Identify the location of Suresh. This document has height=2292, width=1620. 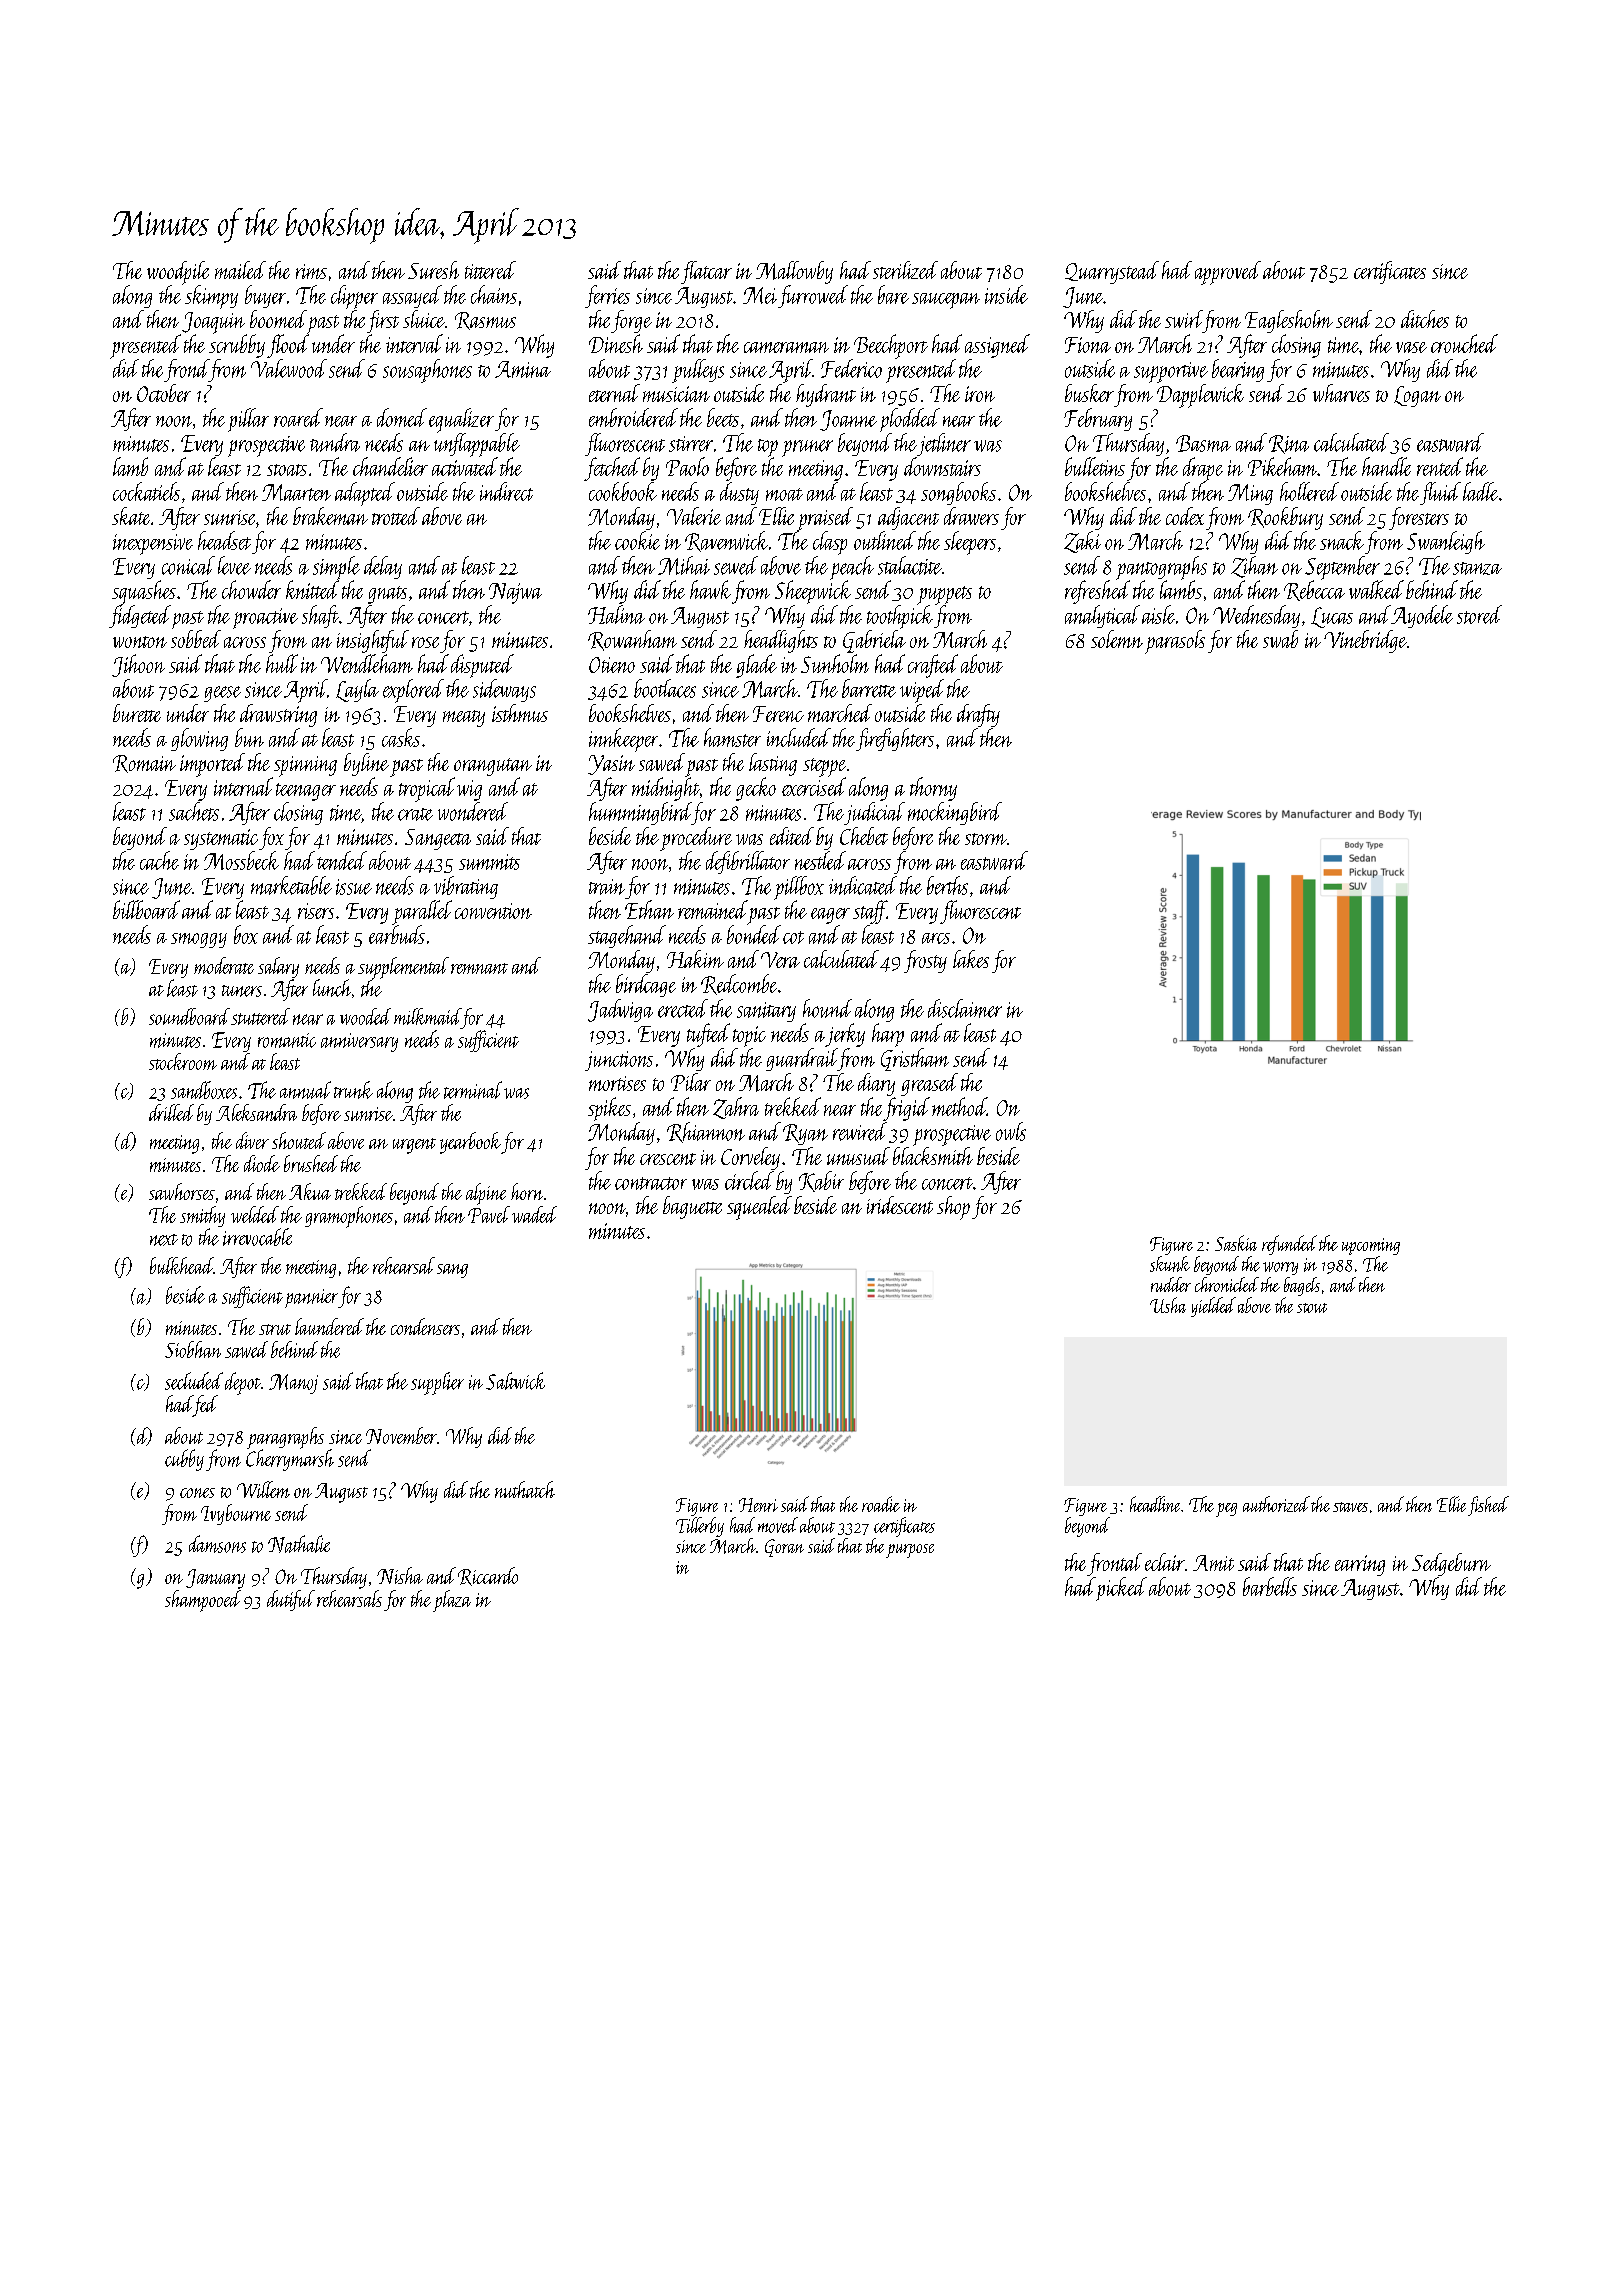
(433, 270).
